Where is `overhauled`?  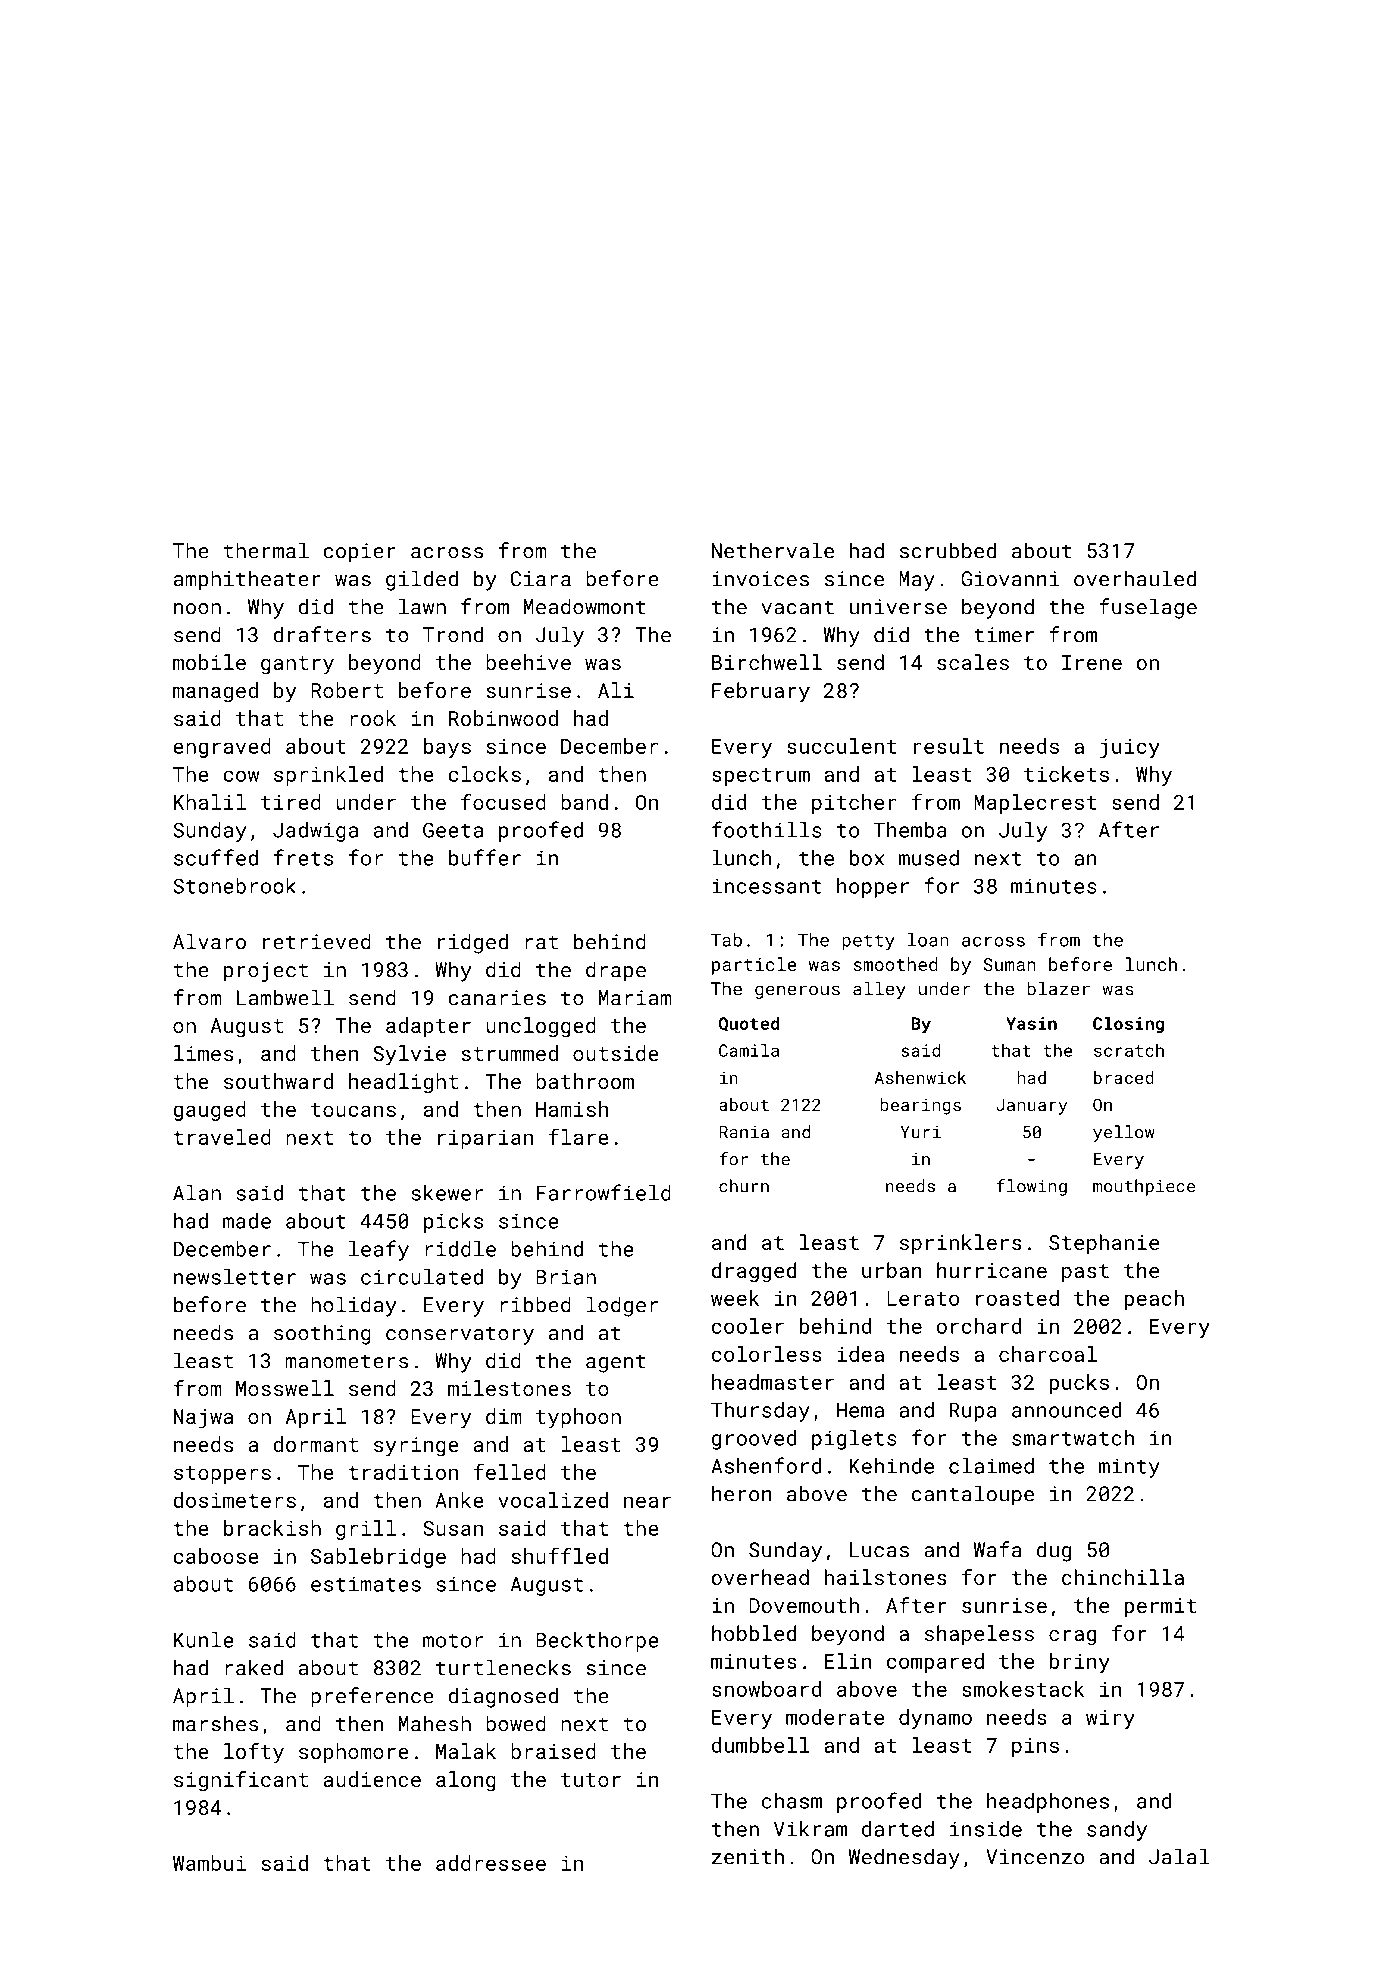
overhauled is located at coordinates (1135, 578).
